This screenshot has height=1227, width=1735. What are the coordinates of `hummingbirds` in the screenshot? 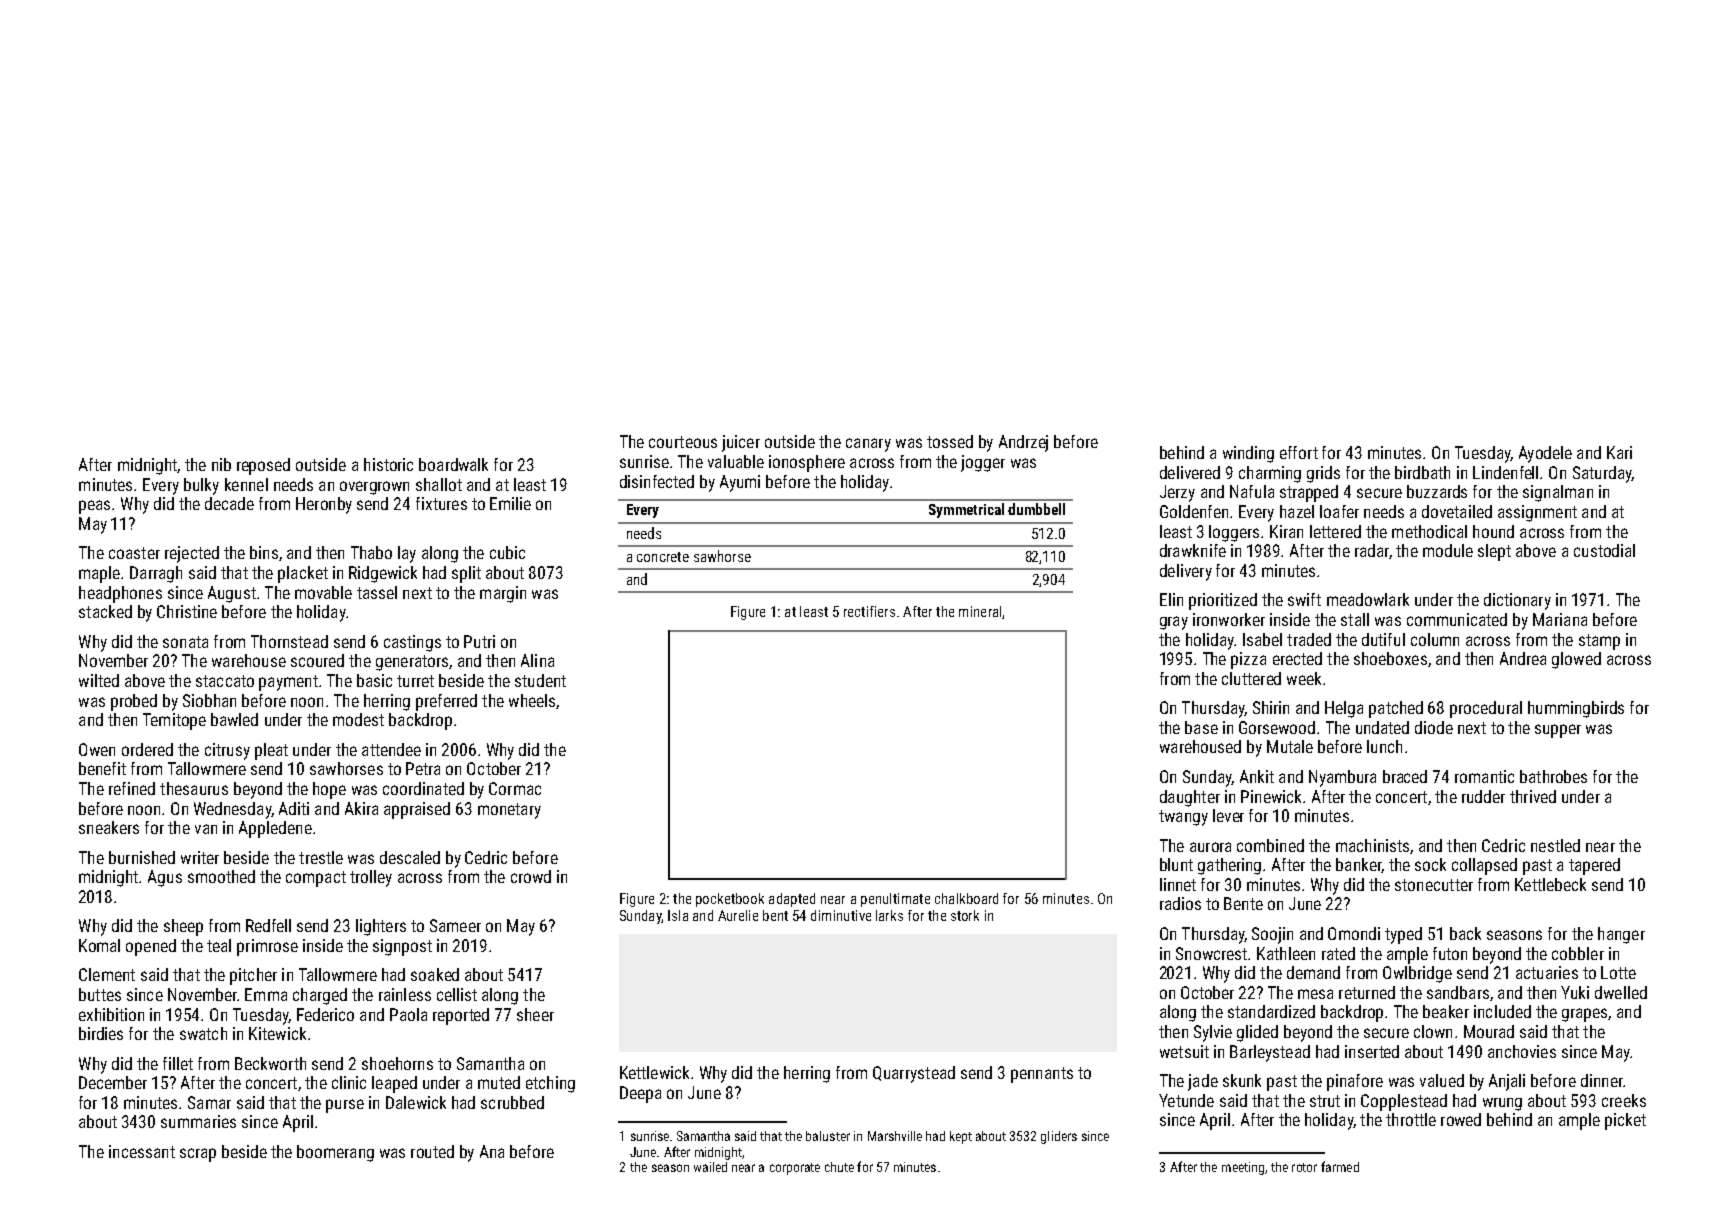 It's located at (1576, 709).
